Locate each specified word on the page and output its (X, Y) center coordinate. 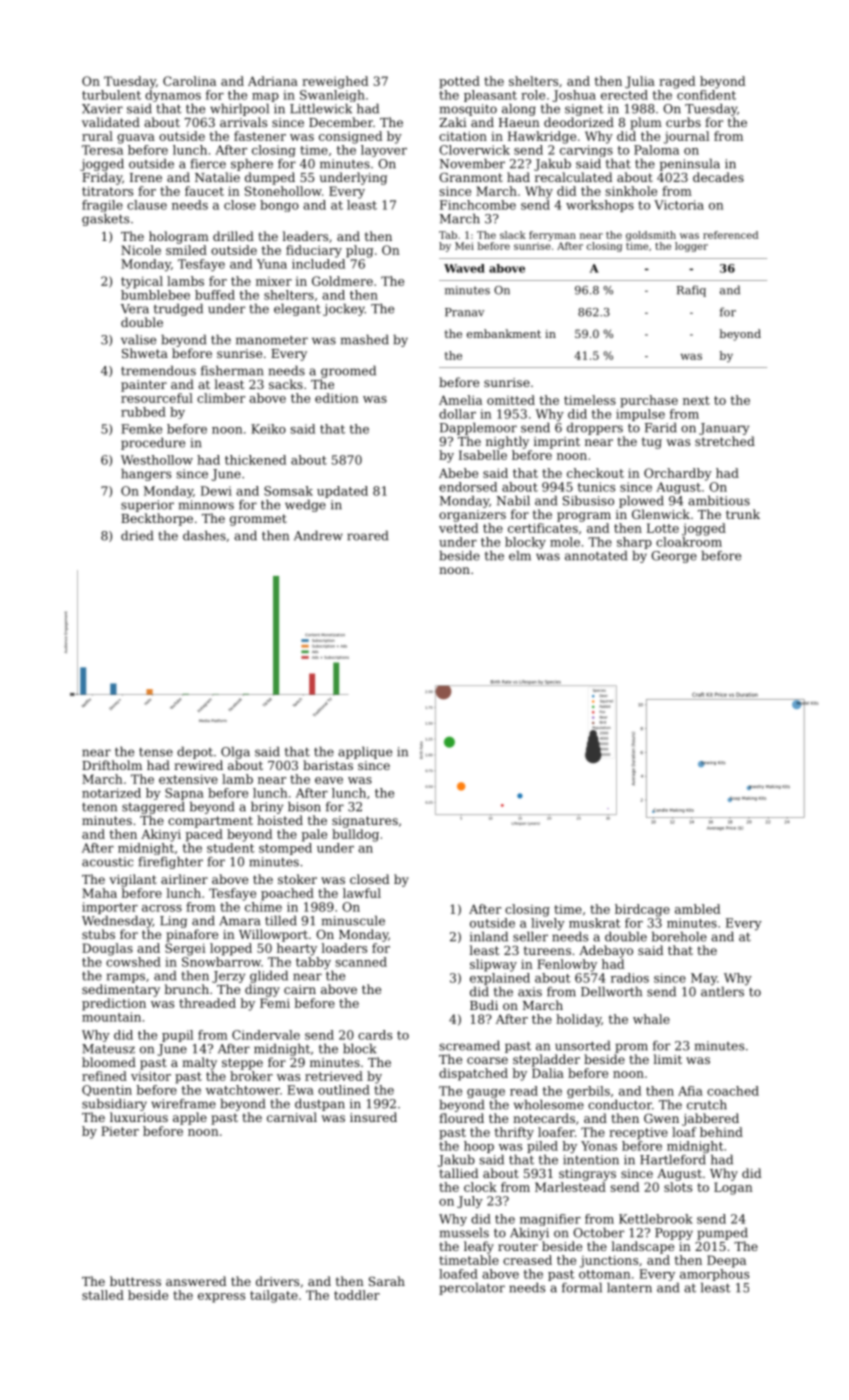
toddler (357, 1295)
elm (520, 555)
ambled (697, 909)
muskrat (595, 923)
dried (137, 535)
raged (677, 82)
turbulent (111, 95)
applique (365, 752)
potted (459, 82)
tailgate (274, 1296)
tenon (99, 807)
